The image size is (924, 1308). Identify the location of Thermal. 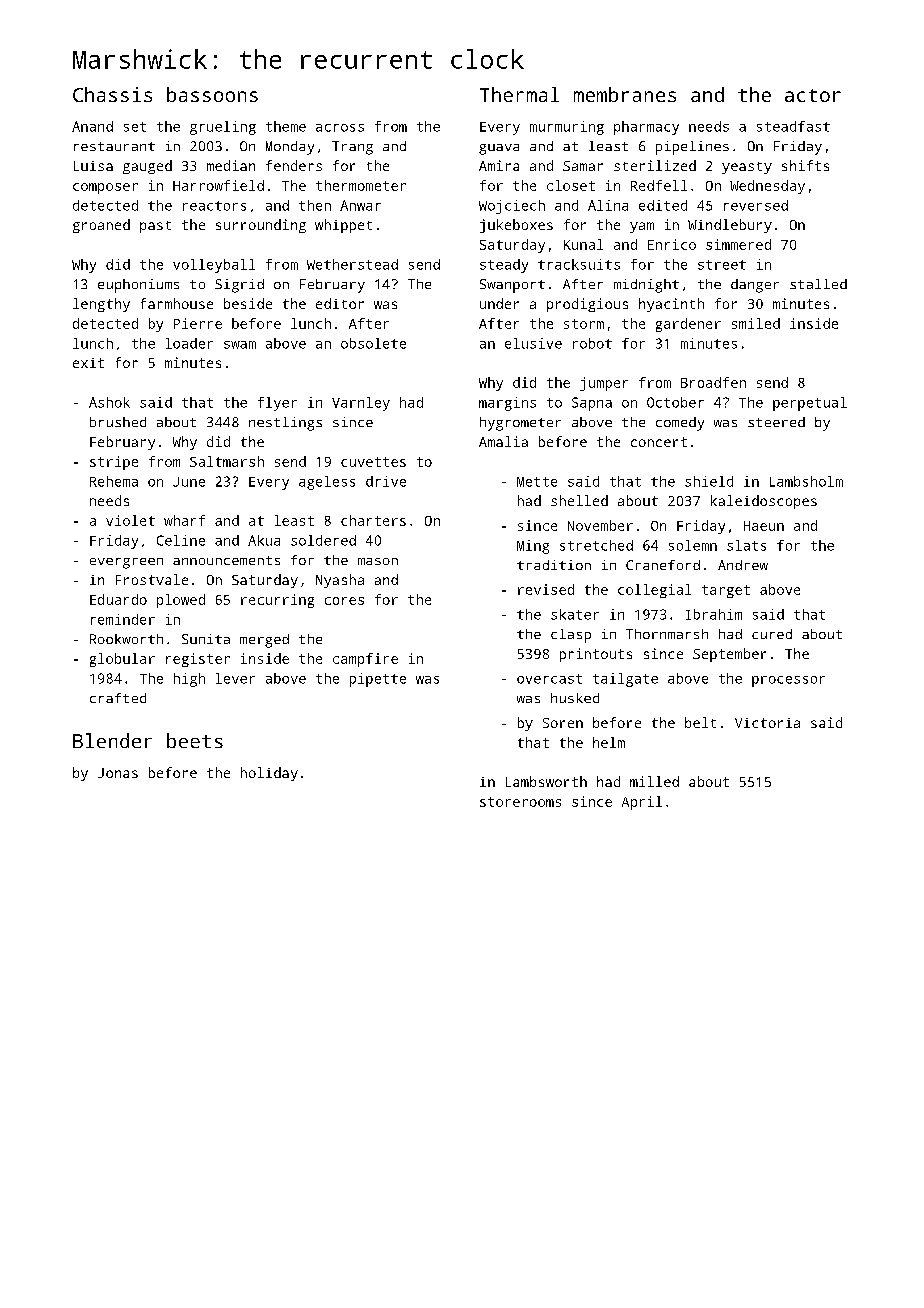
(519, 94).
